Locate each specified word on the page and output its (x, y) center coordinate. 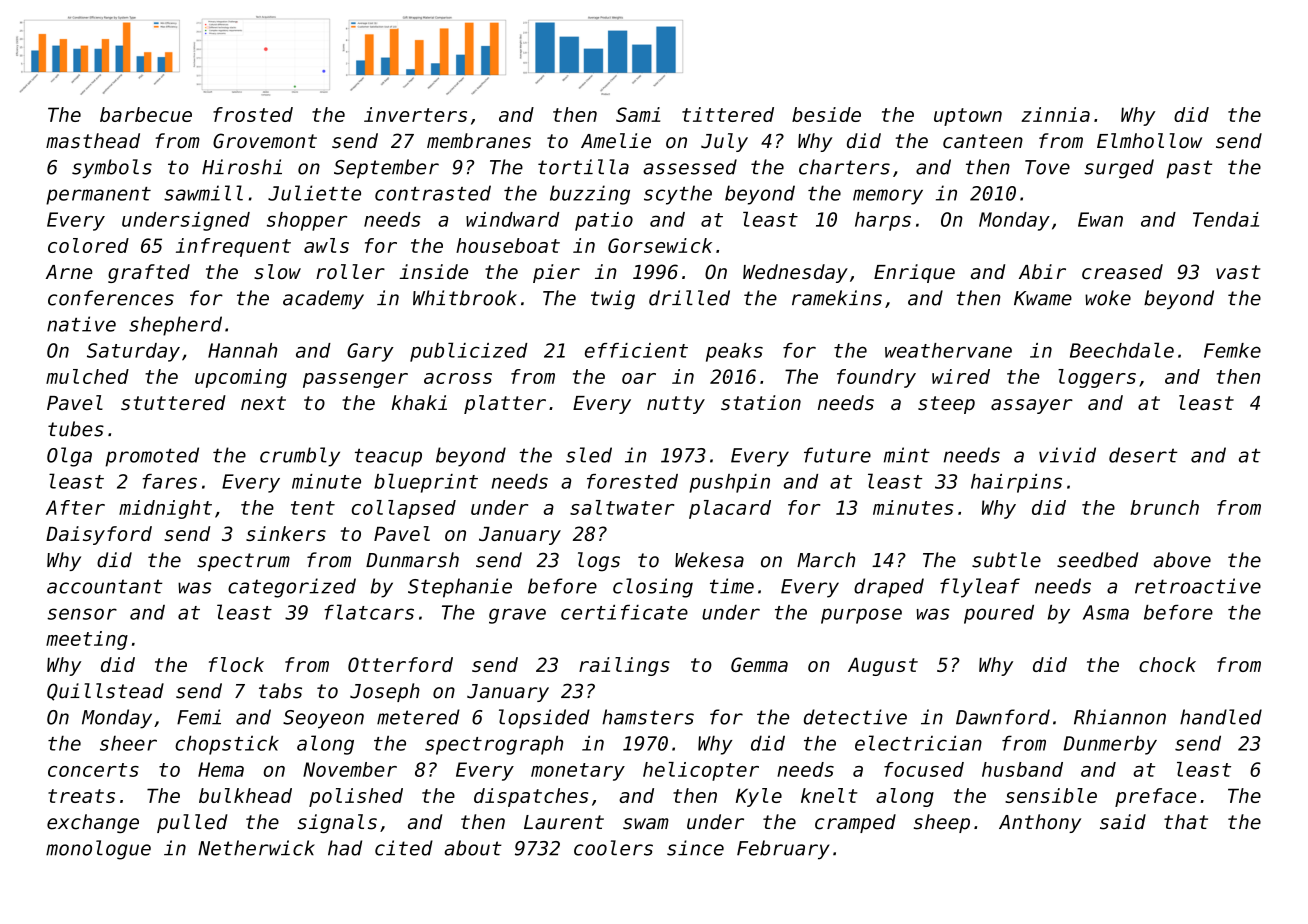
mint (907, 455)
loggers (1097, 378)
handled (1221, 717)
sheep (942, 823)
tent (313, 508)
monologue (98, 850)
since (695, 848)
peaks (734, 352)
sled (589, 455)
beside (826, 114)
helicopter (701, 771)
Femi (199, 717)
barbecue (146, 114)
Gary (370, 352)
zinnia (1055, 114)
